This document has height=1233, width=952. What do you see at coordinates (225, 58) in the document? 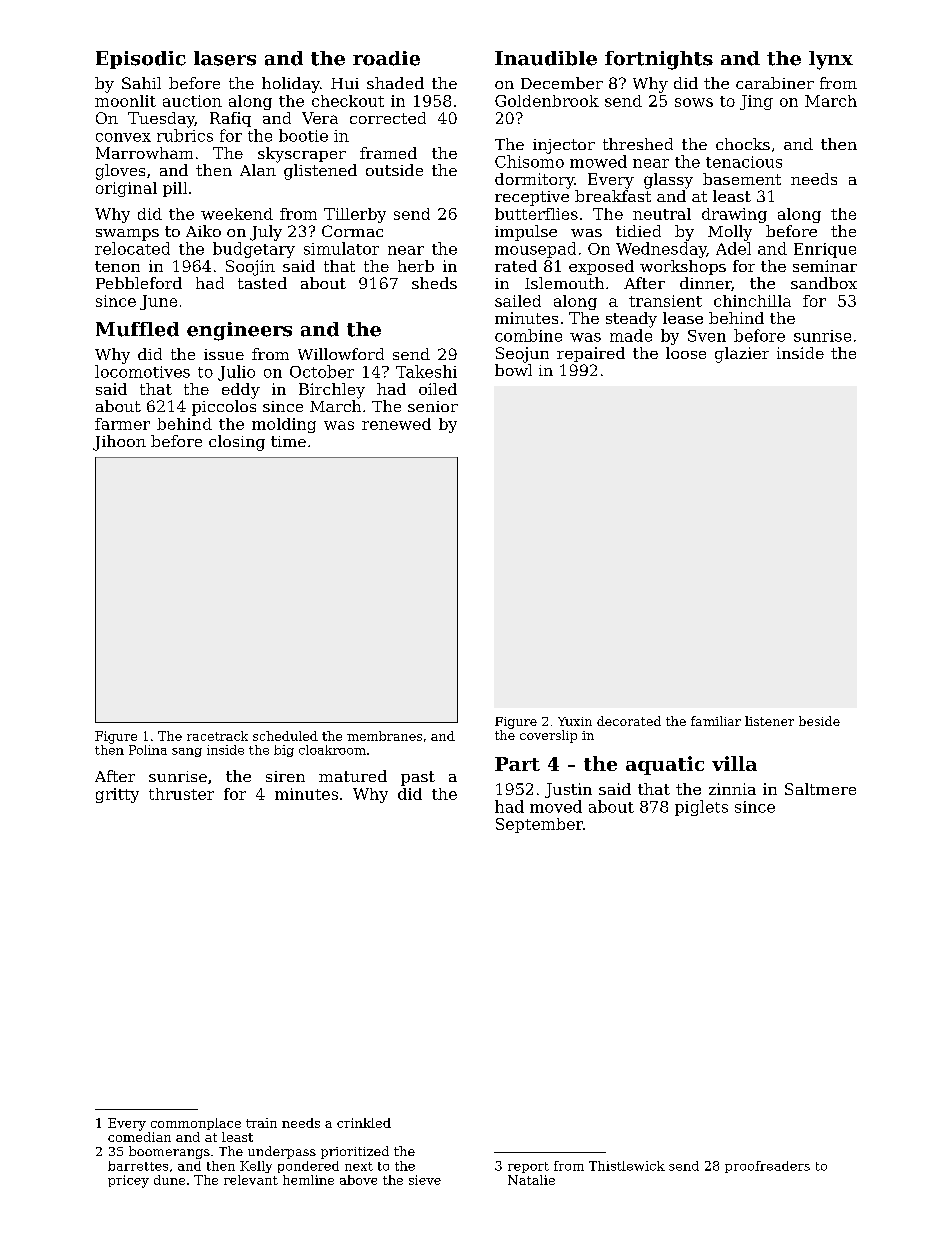
I see `lasers` at bounding box center [225, 58].
